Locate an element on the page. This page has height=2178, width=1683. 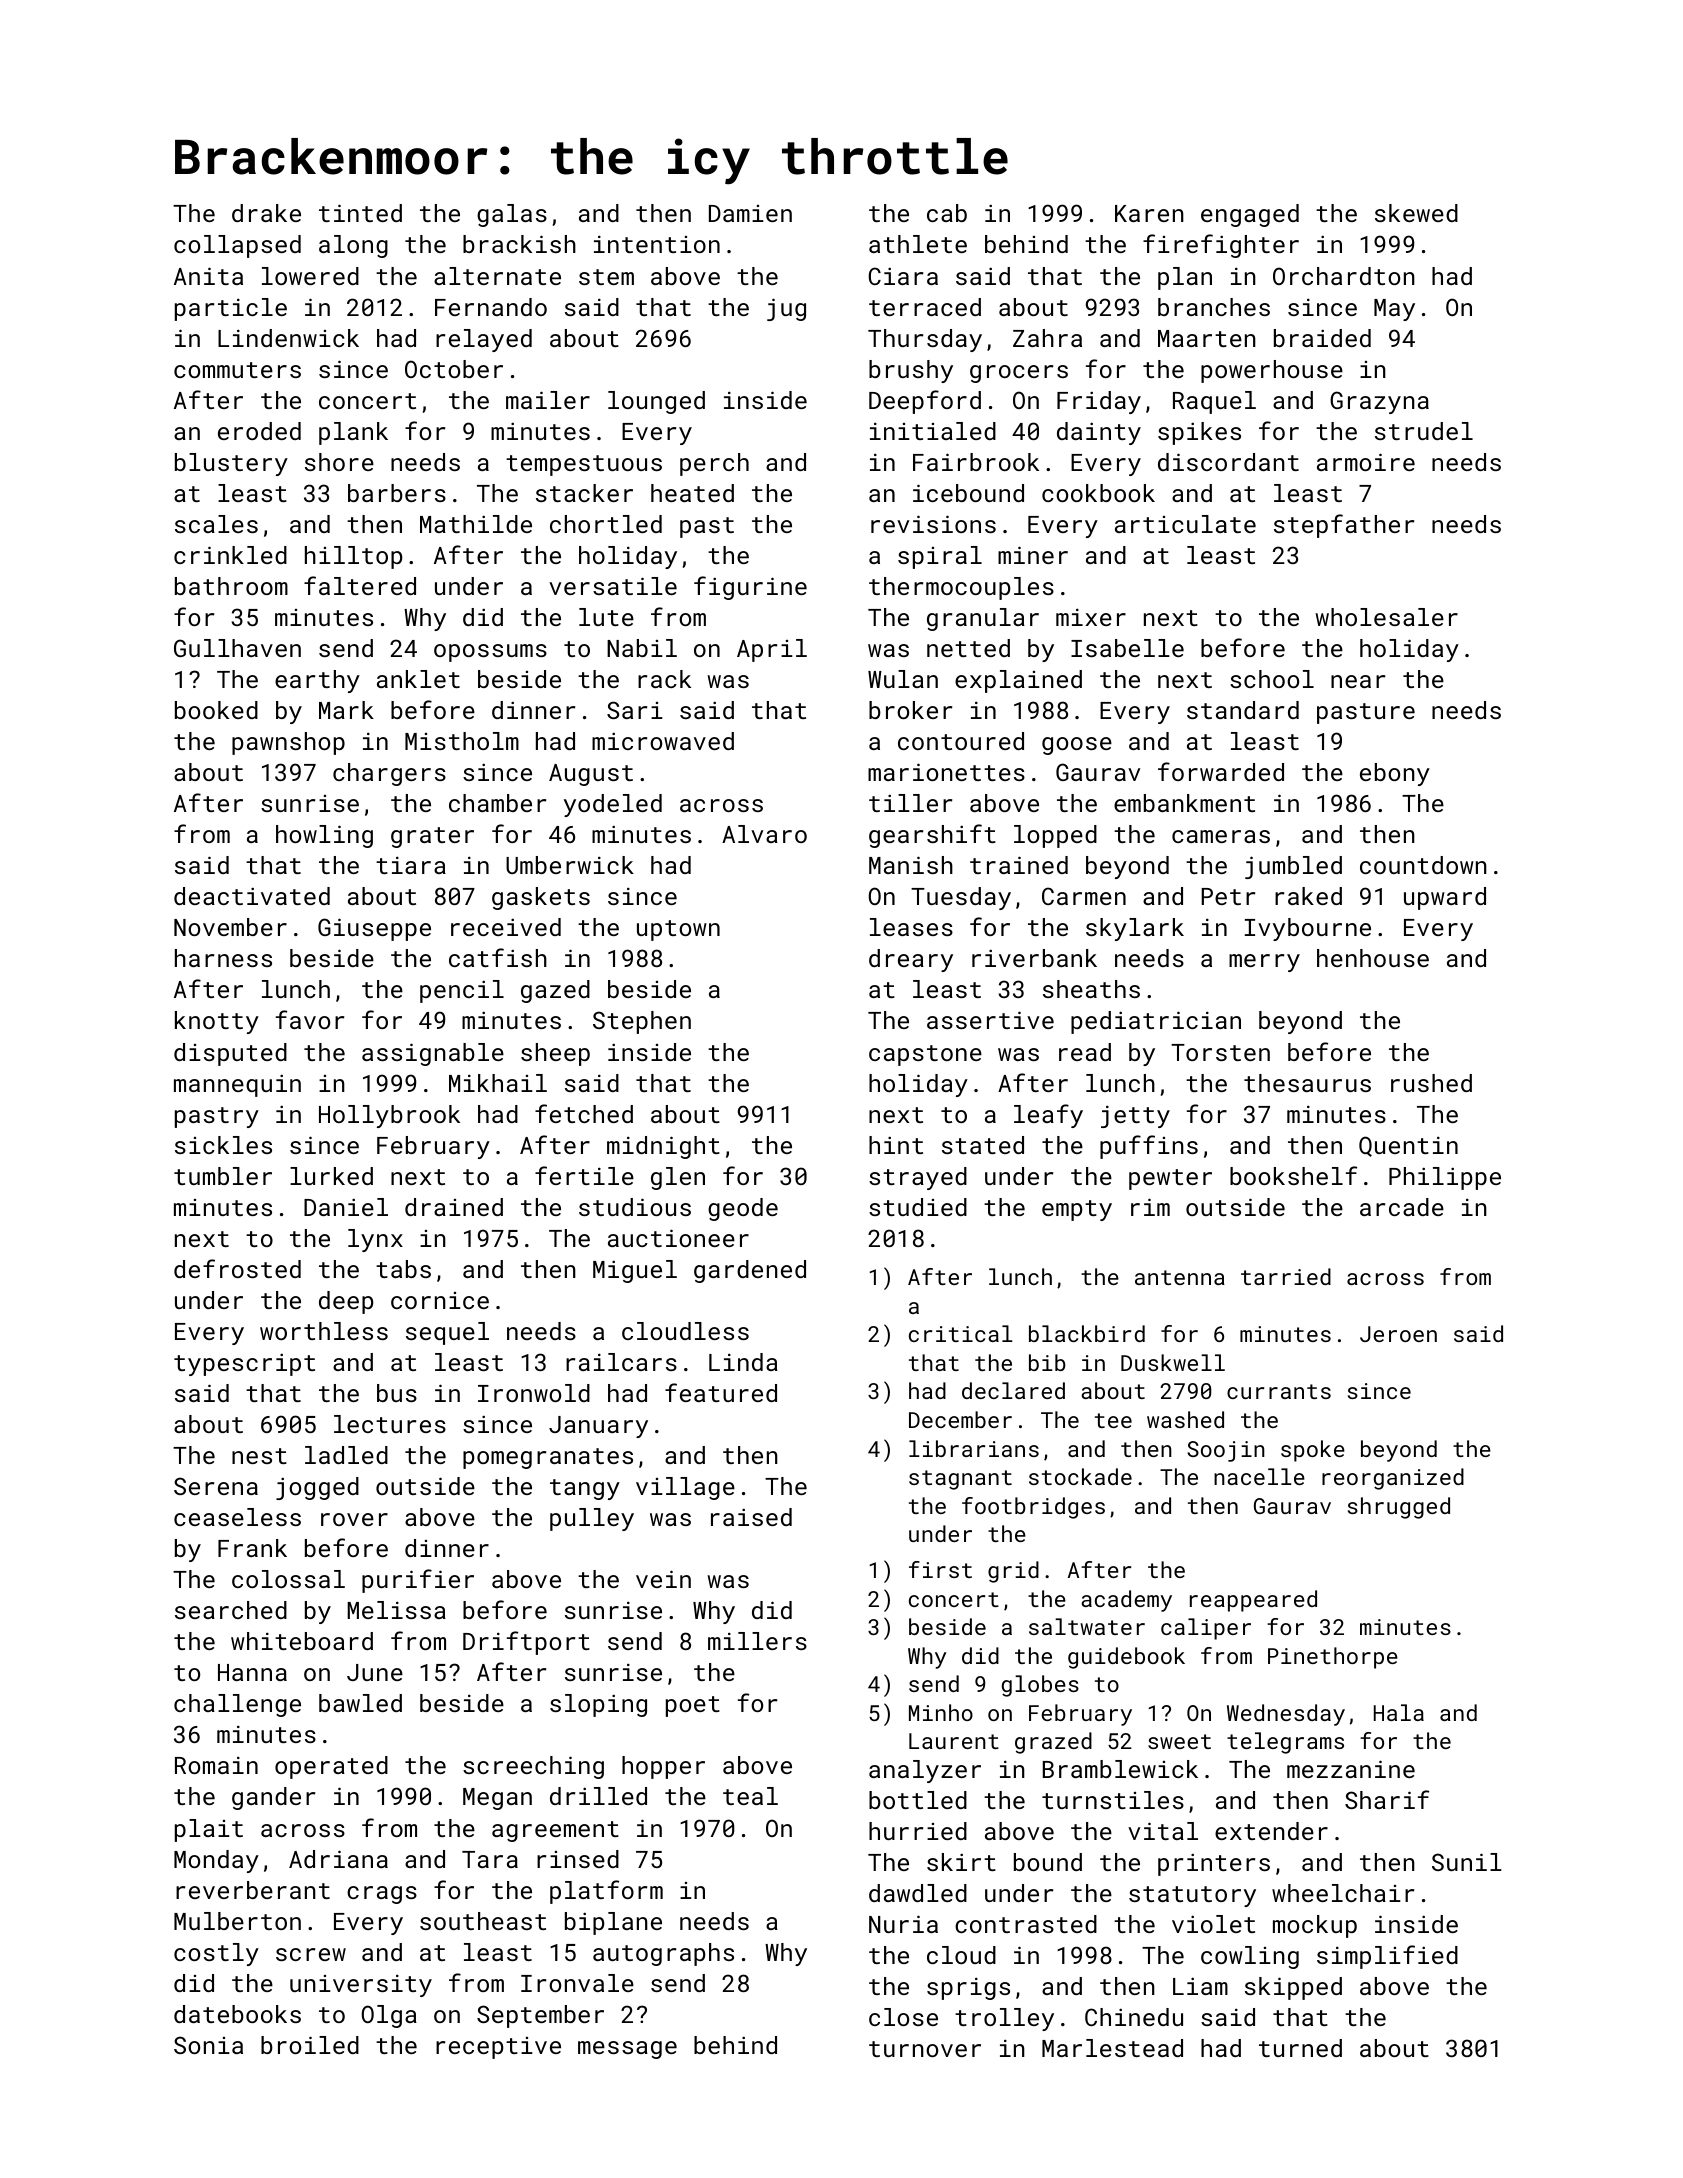
Karen is located at coordinates (1149, 213).
